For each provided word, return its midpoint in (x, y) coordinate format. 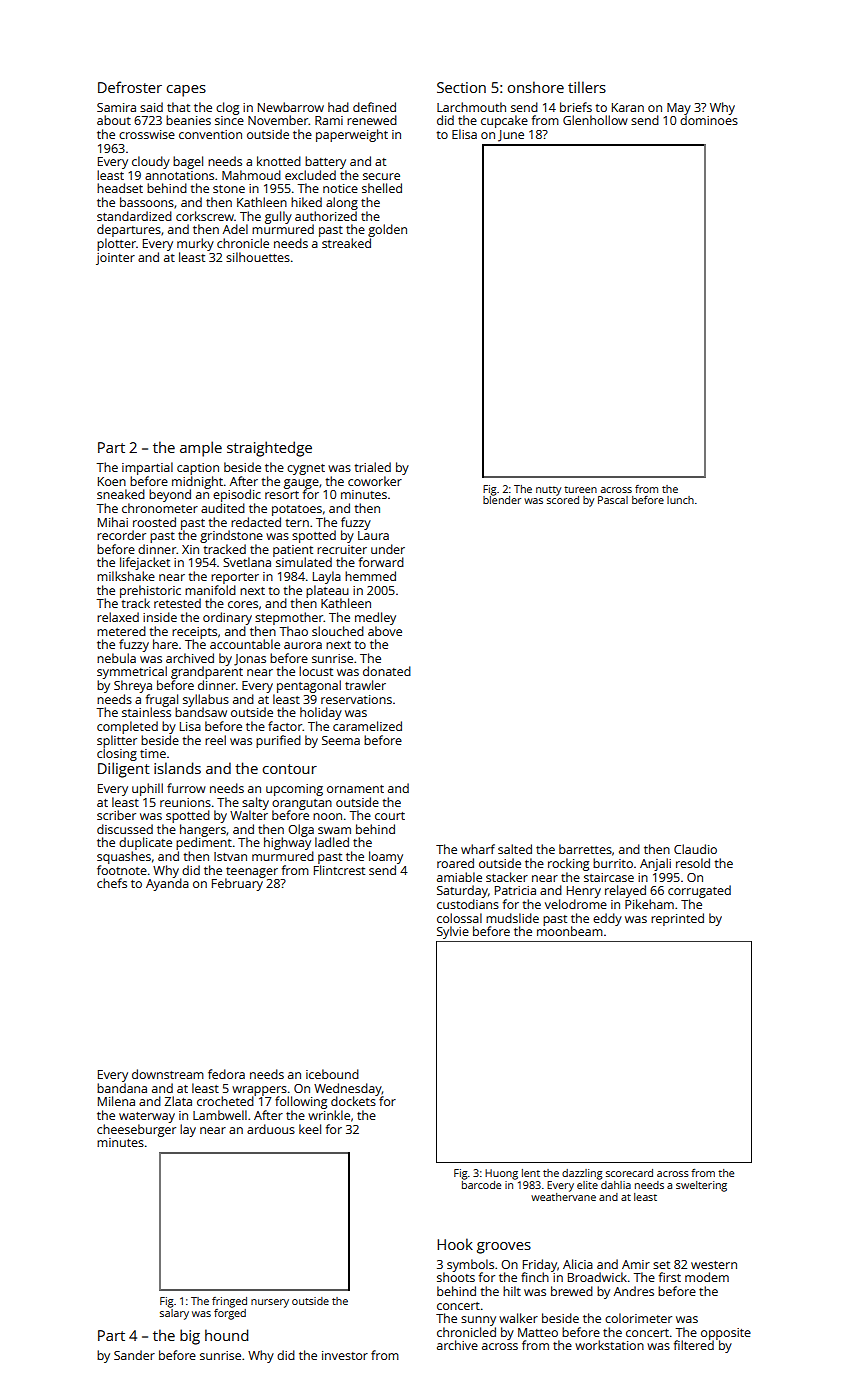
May (679, 109)
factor (285, 726)
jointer (115, 259)
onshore (536, 87)
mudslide (512, 918)
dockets (353, 1101)
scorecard (629, 1173)
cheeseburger (136, 1130)
